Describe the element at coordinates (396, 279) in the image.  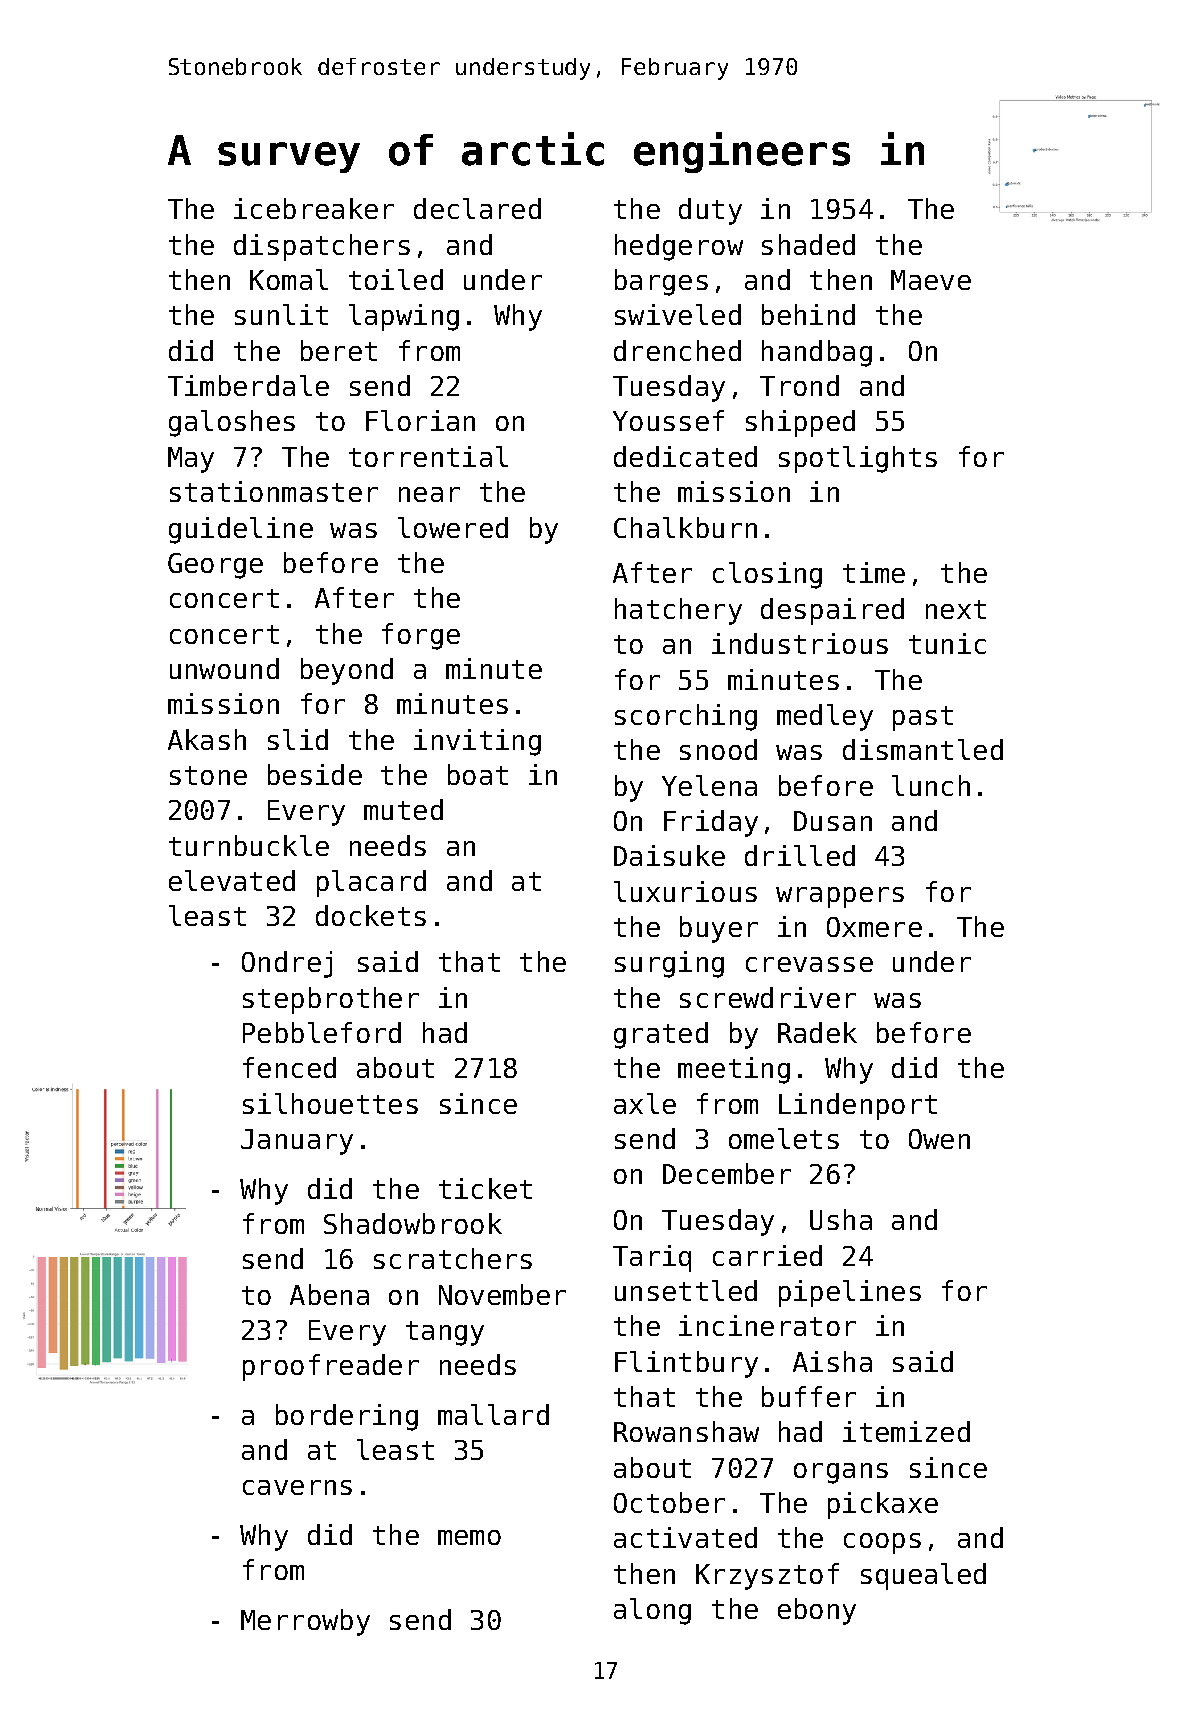
I see `toiled` at that location.
